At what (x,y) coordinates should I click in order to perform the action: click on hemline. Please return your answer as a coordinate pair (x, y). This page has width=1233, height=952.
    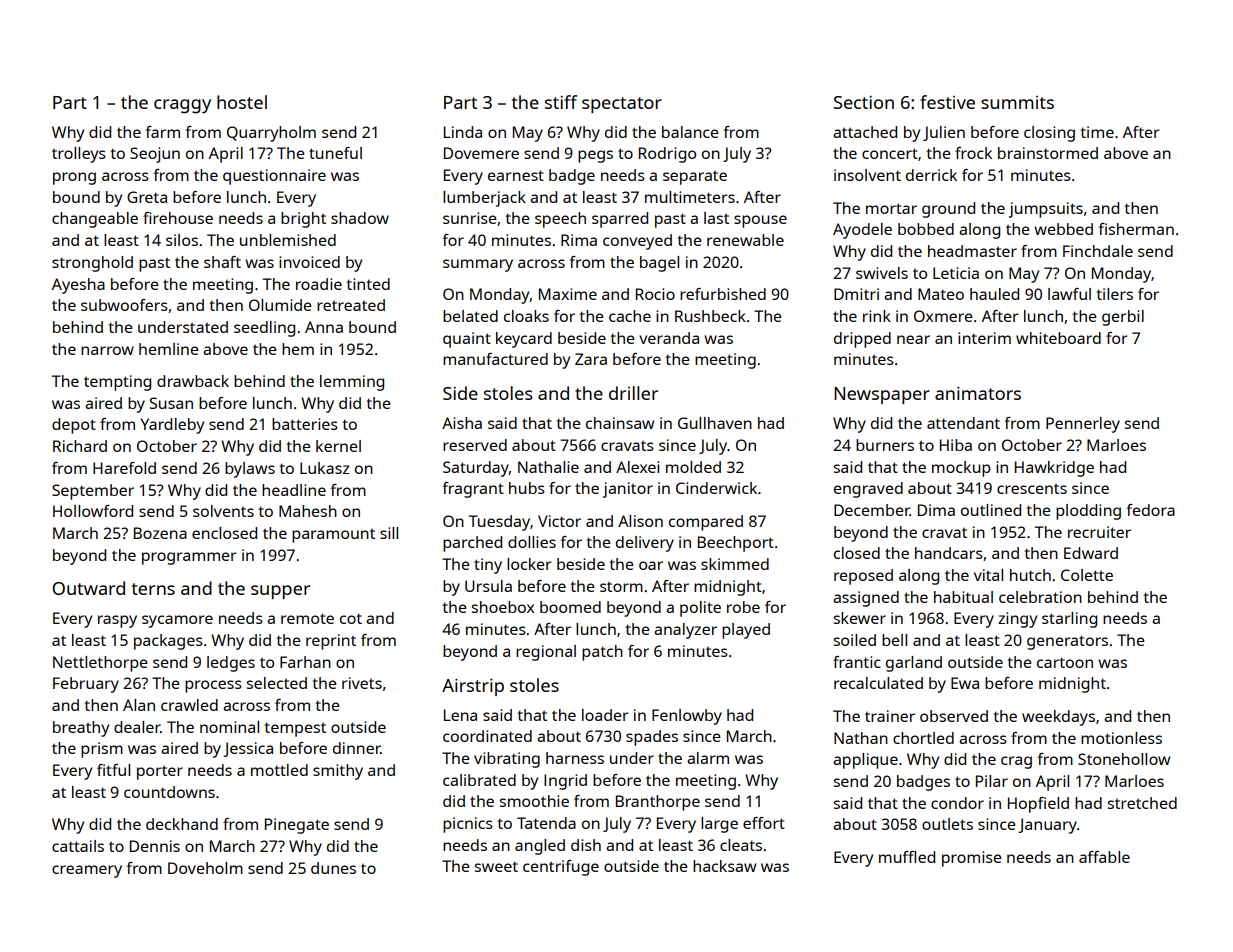
    Looking at the image, I should click on (169, 349).
